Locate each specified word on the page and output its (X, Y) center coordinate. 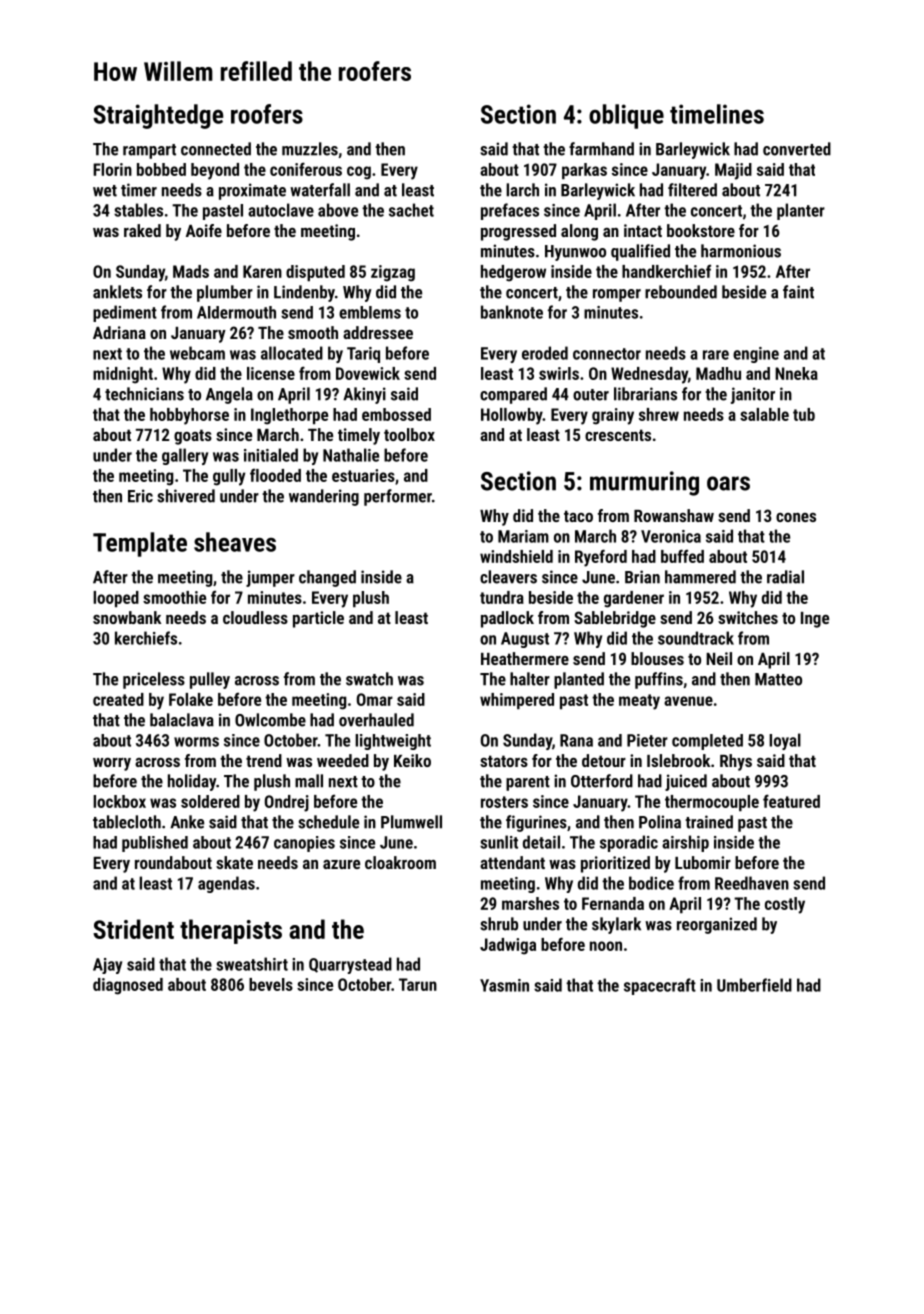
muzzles (310, 149)
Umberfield (754, 985)
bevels (271, 984)
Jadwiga (508, 946)
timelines (717, 114)
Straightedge (158, 116)
